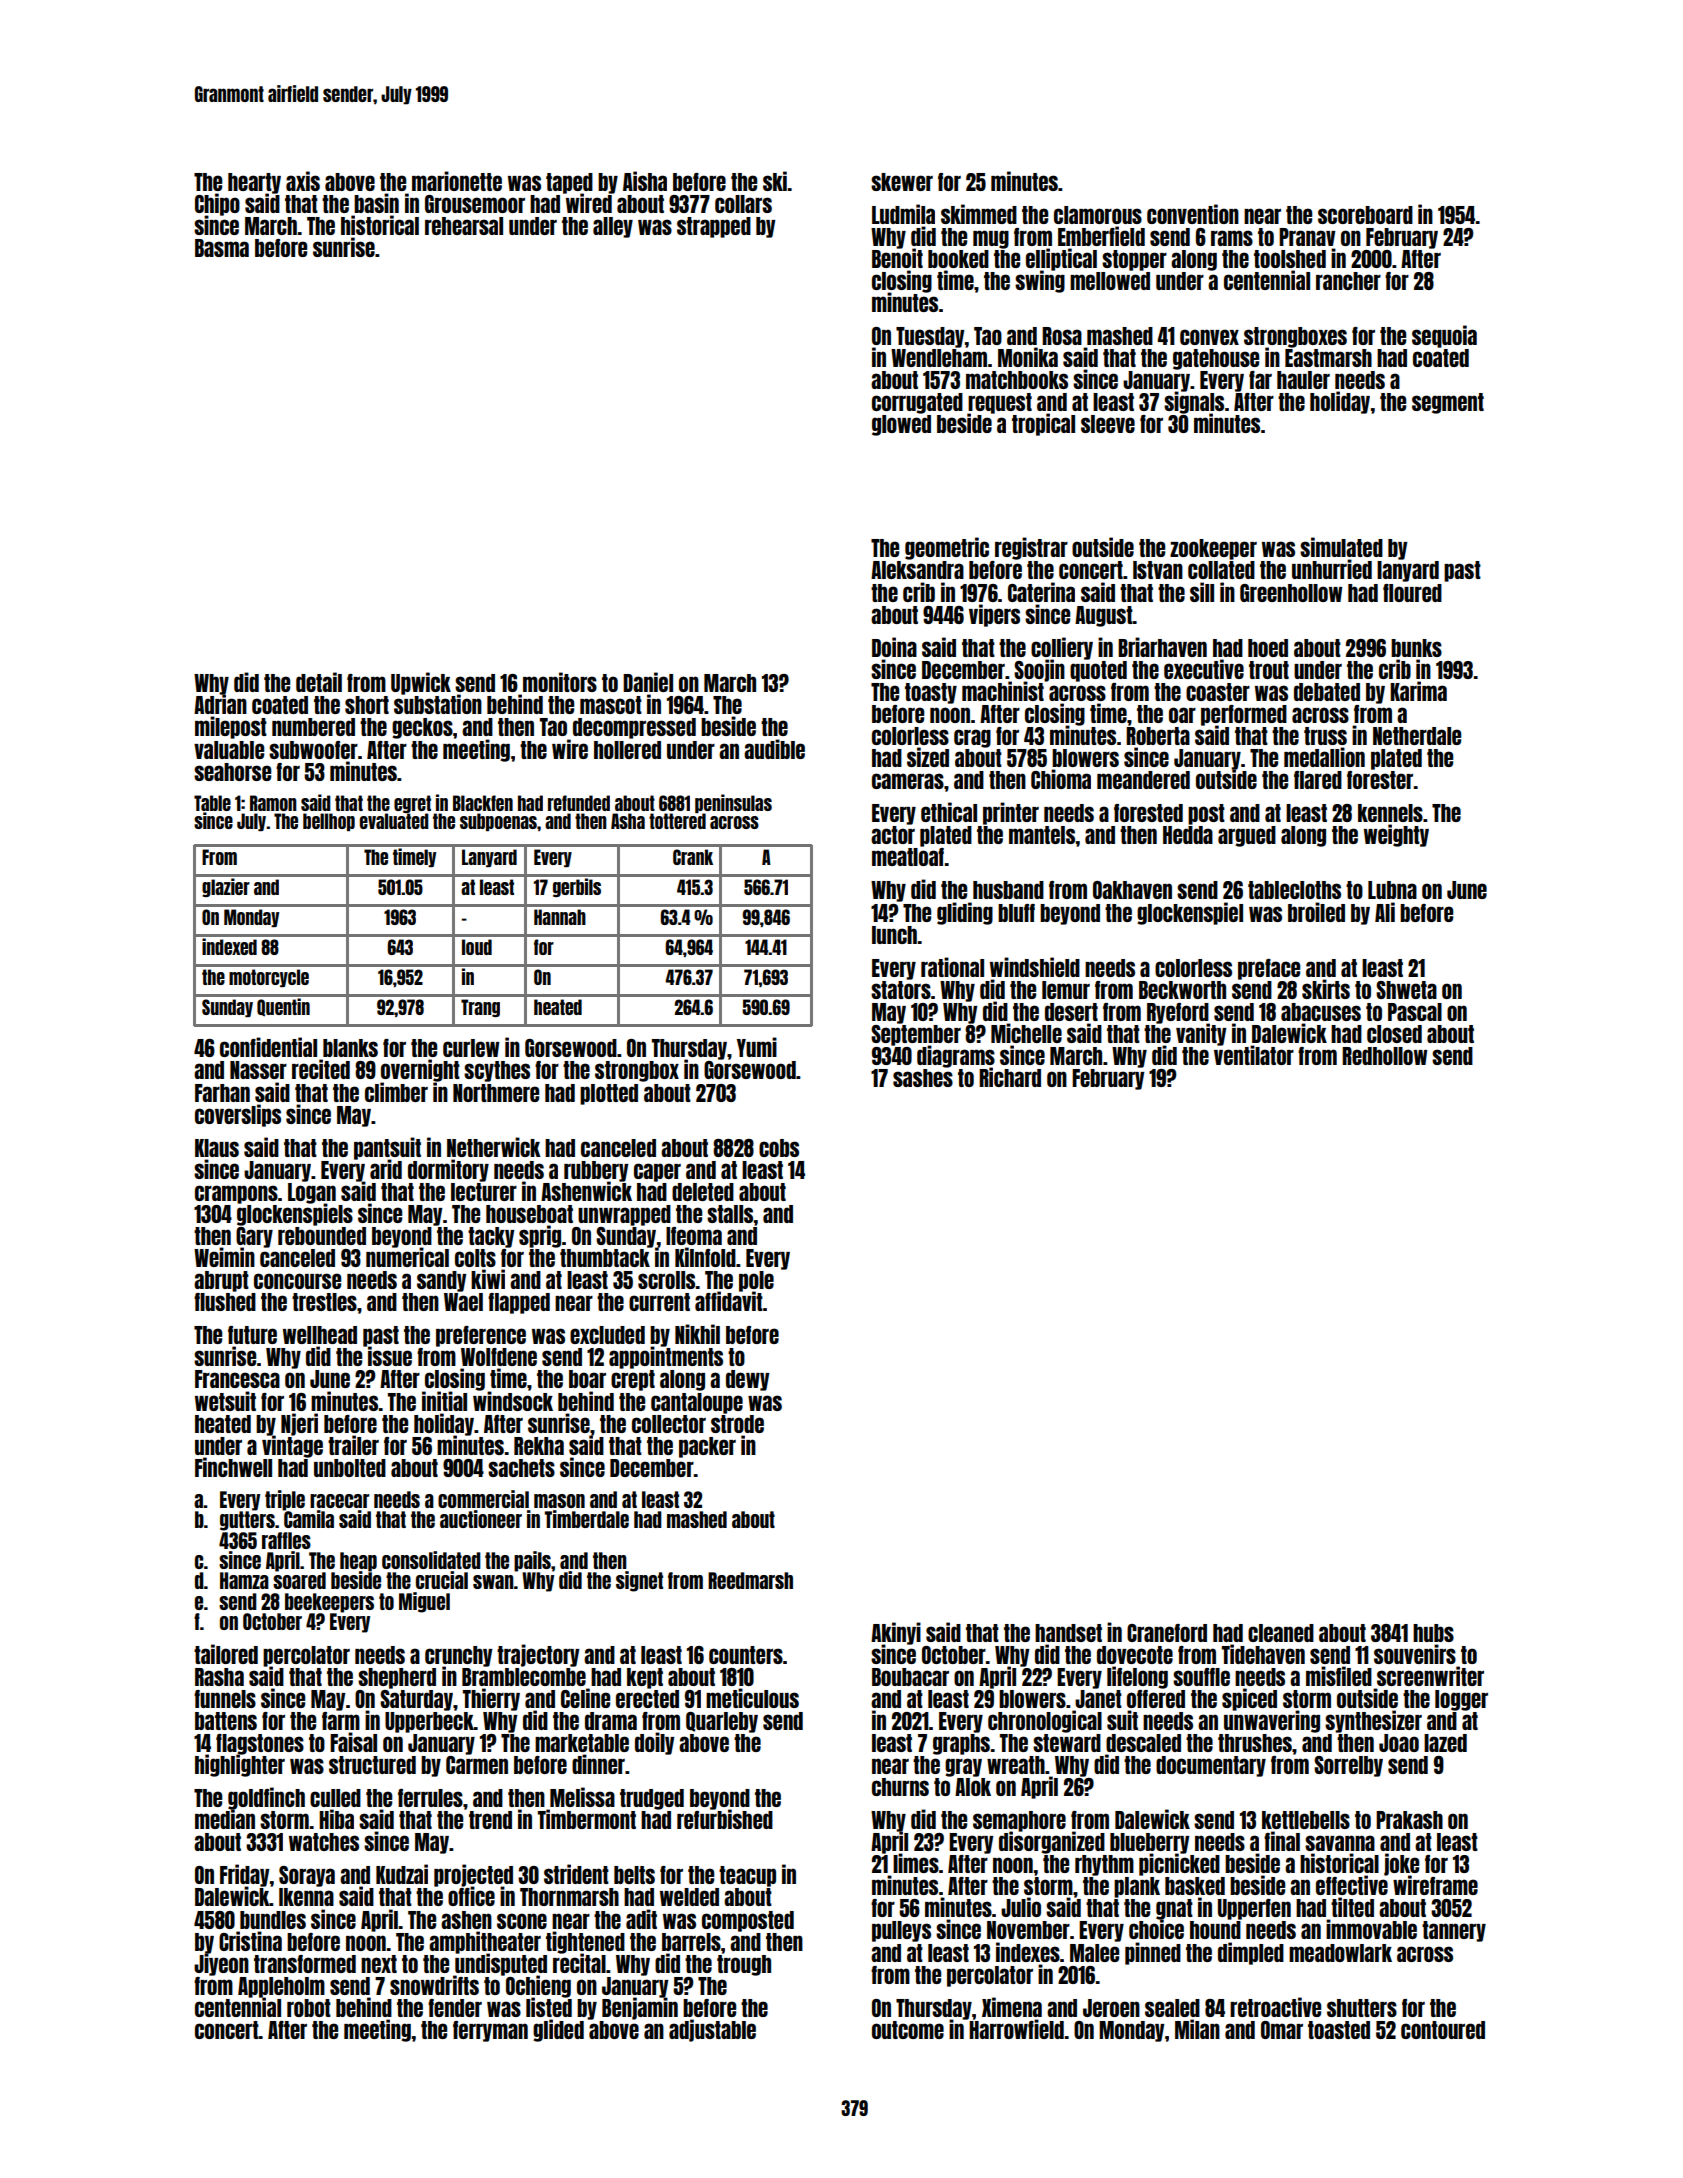  I want to click on bellhop, so click(329, 822).
